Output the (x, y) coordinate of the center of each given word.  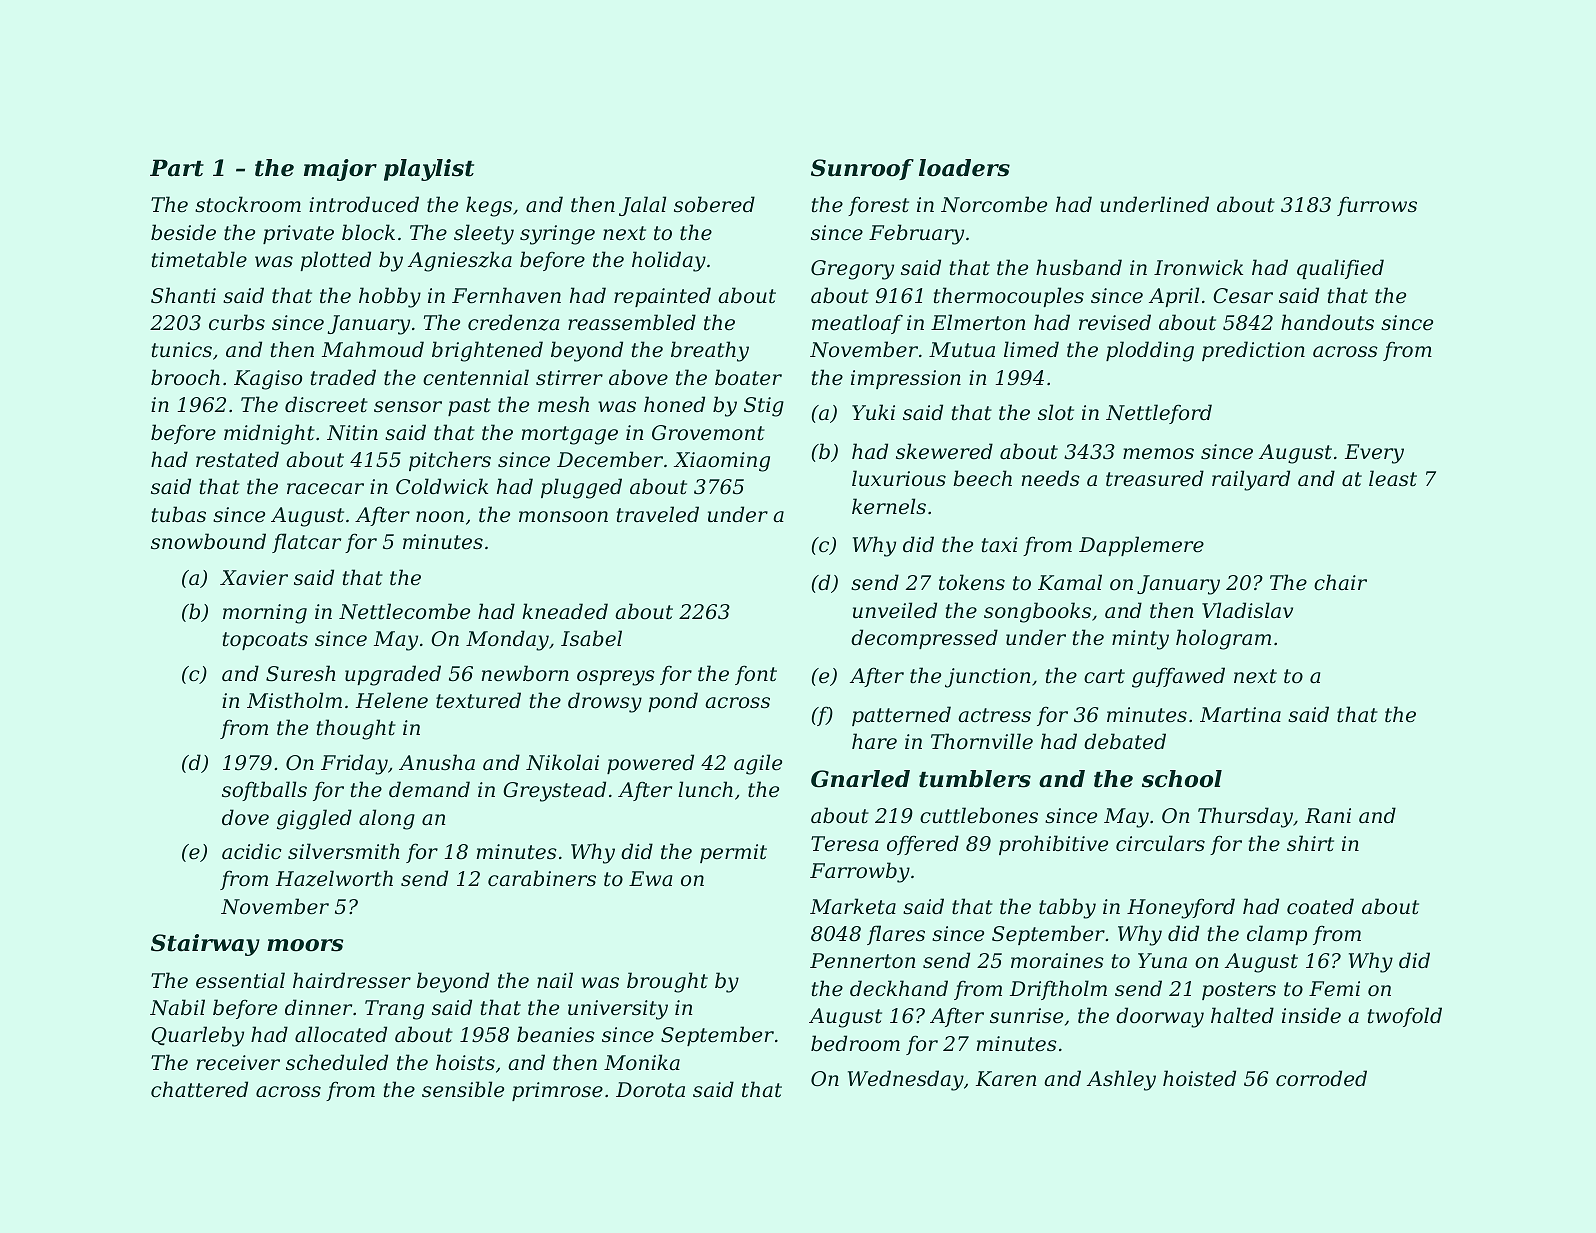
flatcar (306, 543)
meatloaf (857, 324)
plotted (335, 261)
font (756, 675)
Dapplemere (1141, 546)
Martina (1240, 715)
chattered (199, 1089)
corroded (1321, 1078)
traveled (658, 514)
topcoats (265, 641)
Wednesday (906, 1080)
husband (1079, 267)
